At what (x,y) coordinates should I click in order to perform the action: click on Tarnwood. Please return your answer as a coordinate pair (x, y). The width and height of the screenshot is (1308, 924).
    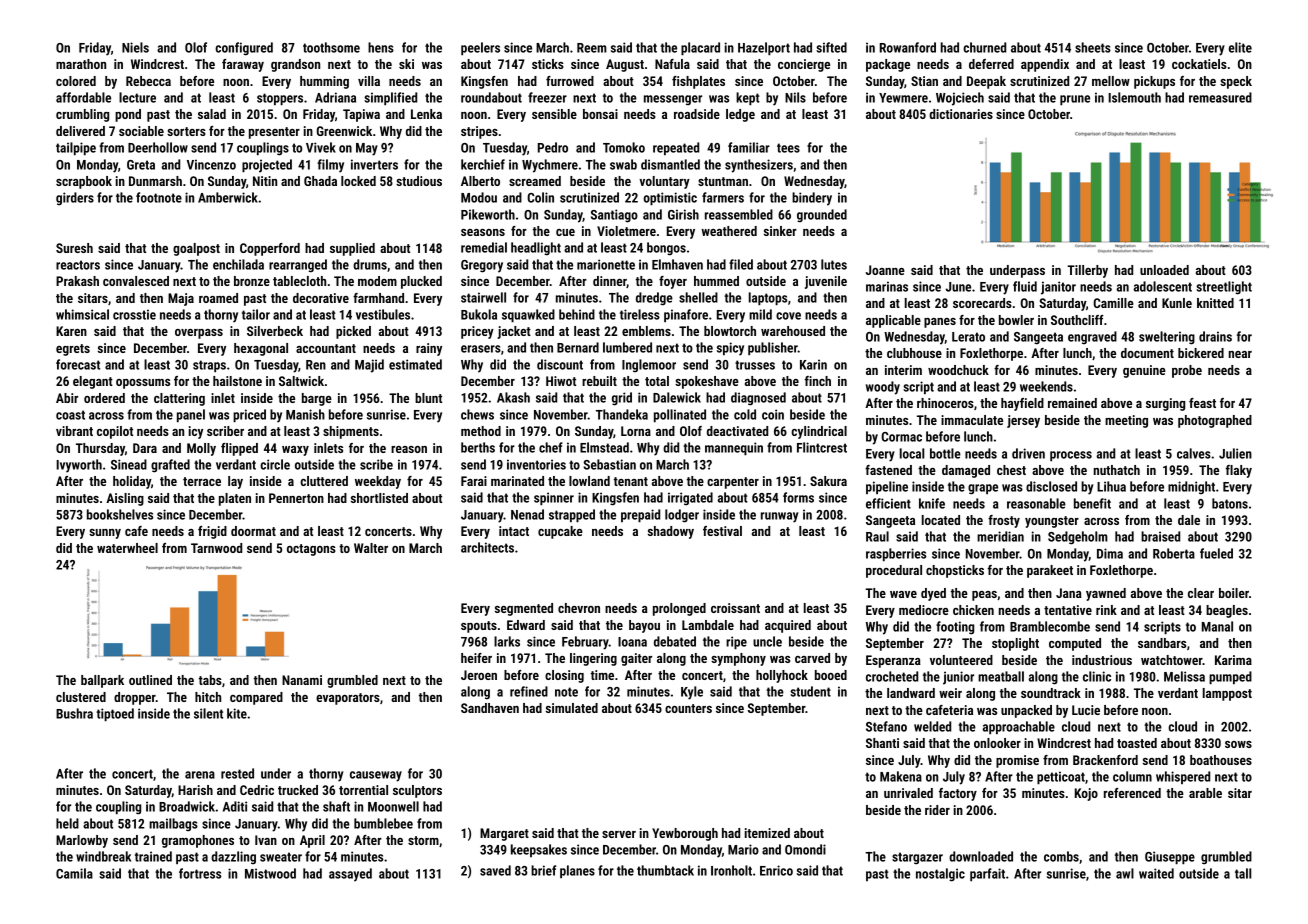
    Looking at the image, I should click on (216, 548).
